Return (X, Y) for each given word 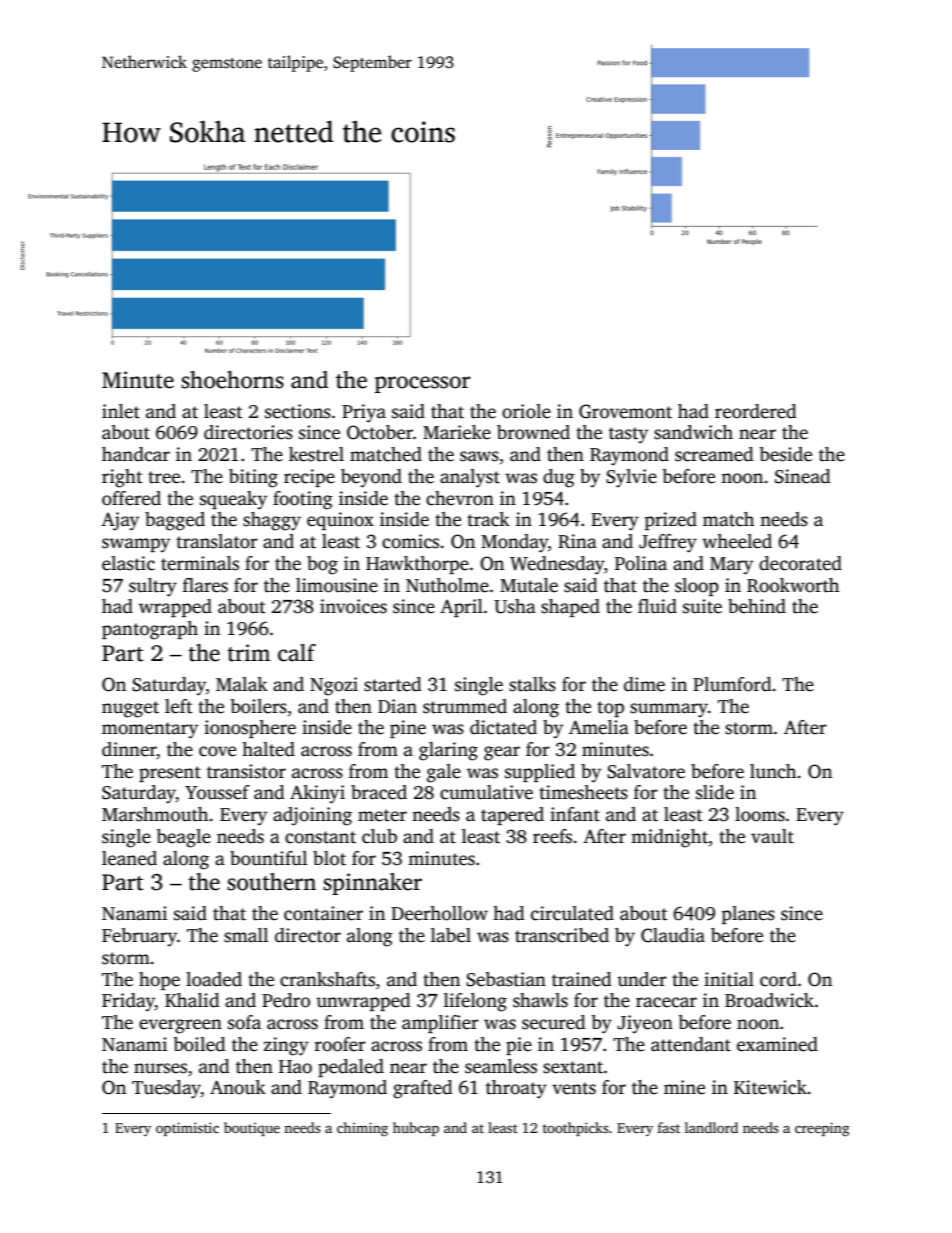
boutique (252, 1129)
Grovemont (625, 411)
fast (669, 1127)
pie (519, 1046)
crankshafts (327, 979)
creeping (822, 1129)
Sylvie (631, 478)
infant (575, 814)
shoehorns (232, 380)
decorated (800, 563)
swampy (136, 545)
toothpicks (576, 1129)
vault (772, 836)
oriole (526, 411)
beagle (184, 838)
